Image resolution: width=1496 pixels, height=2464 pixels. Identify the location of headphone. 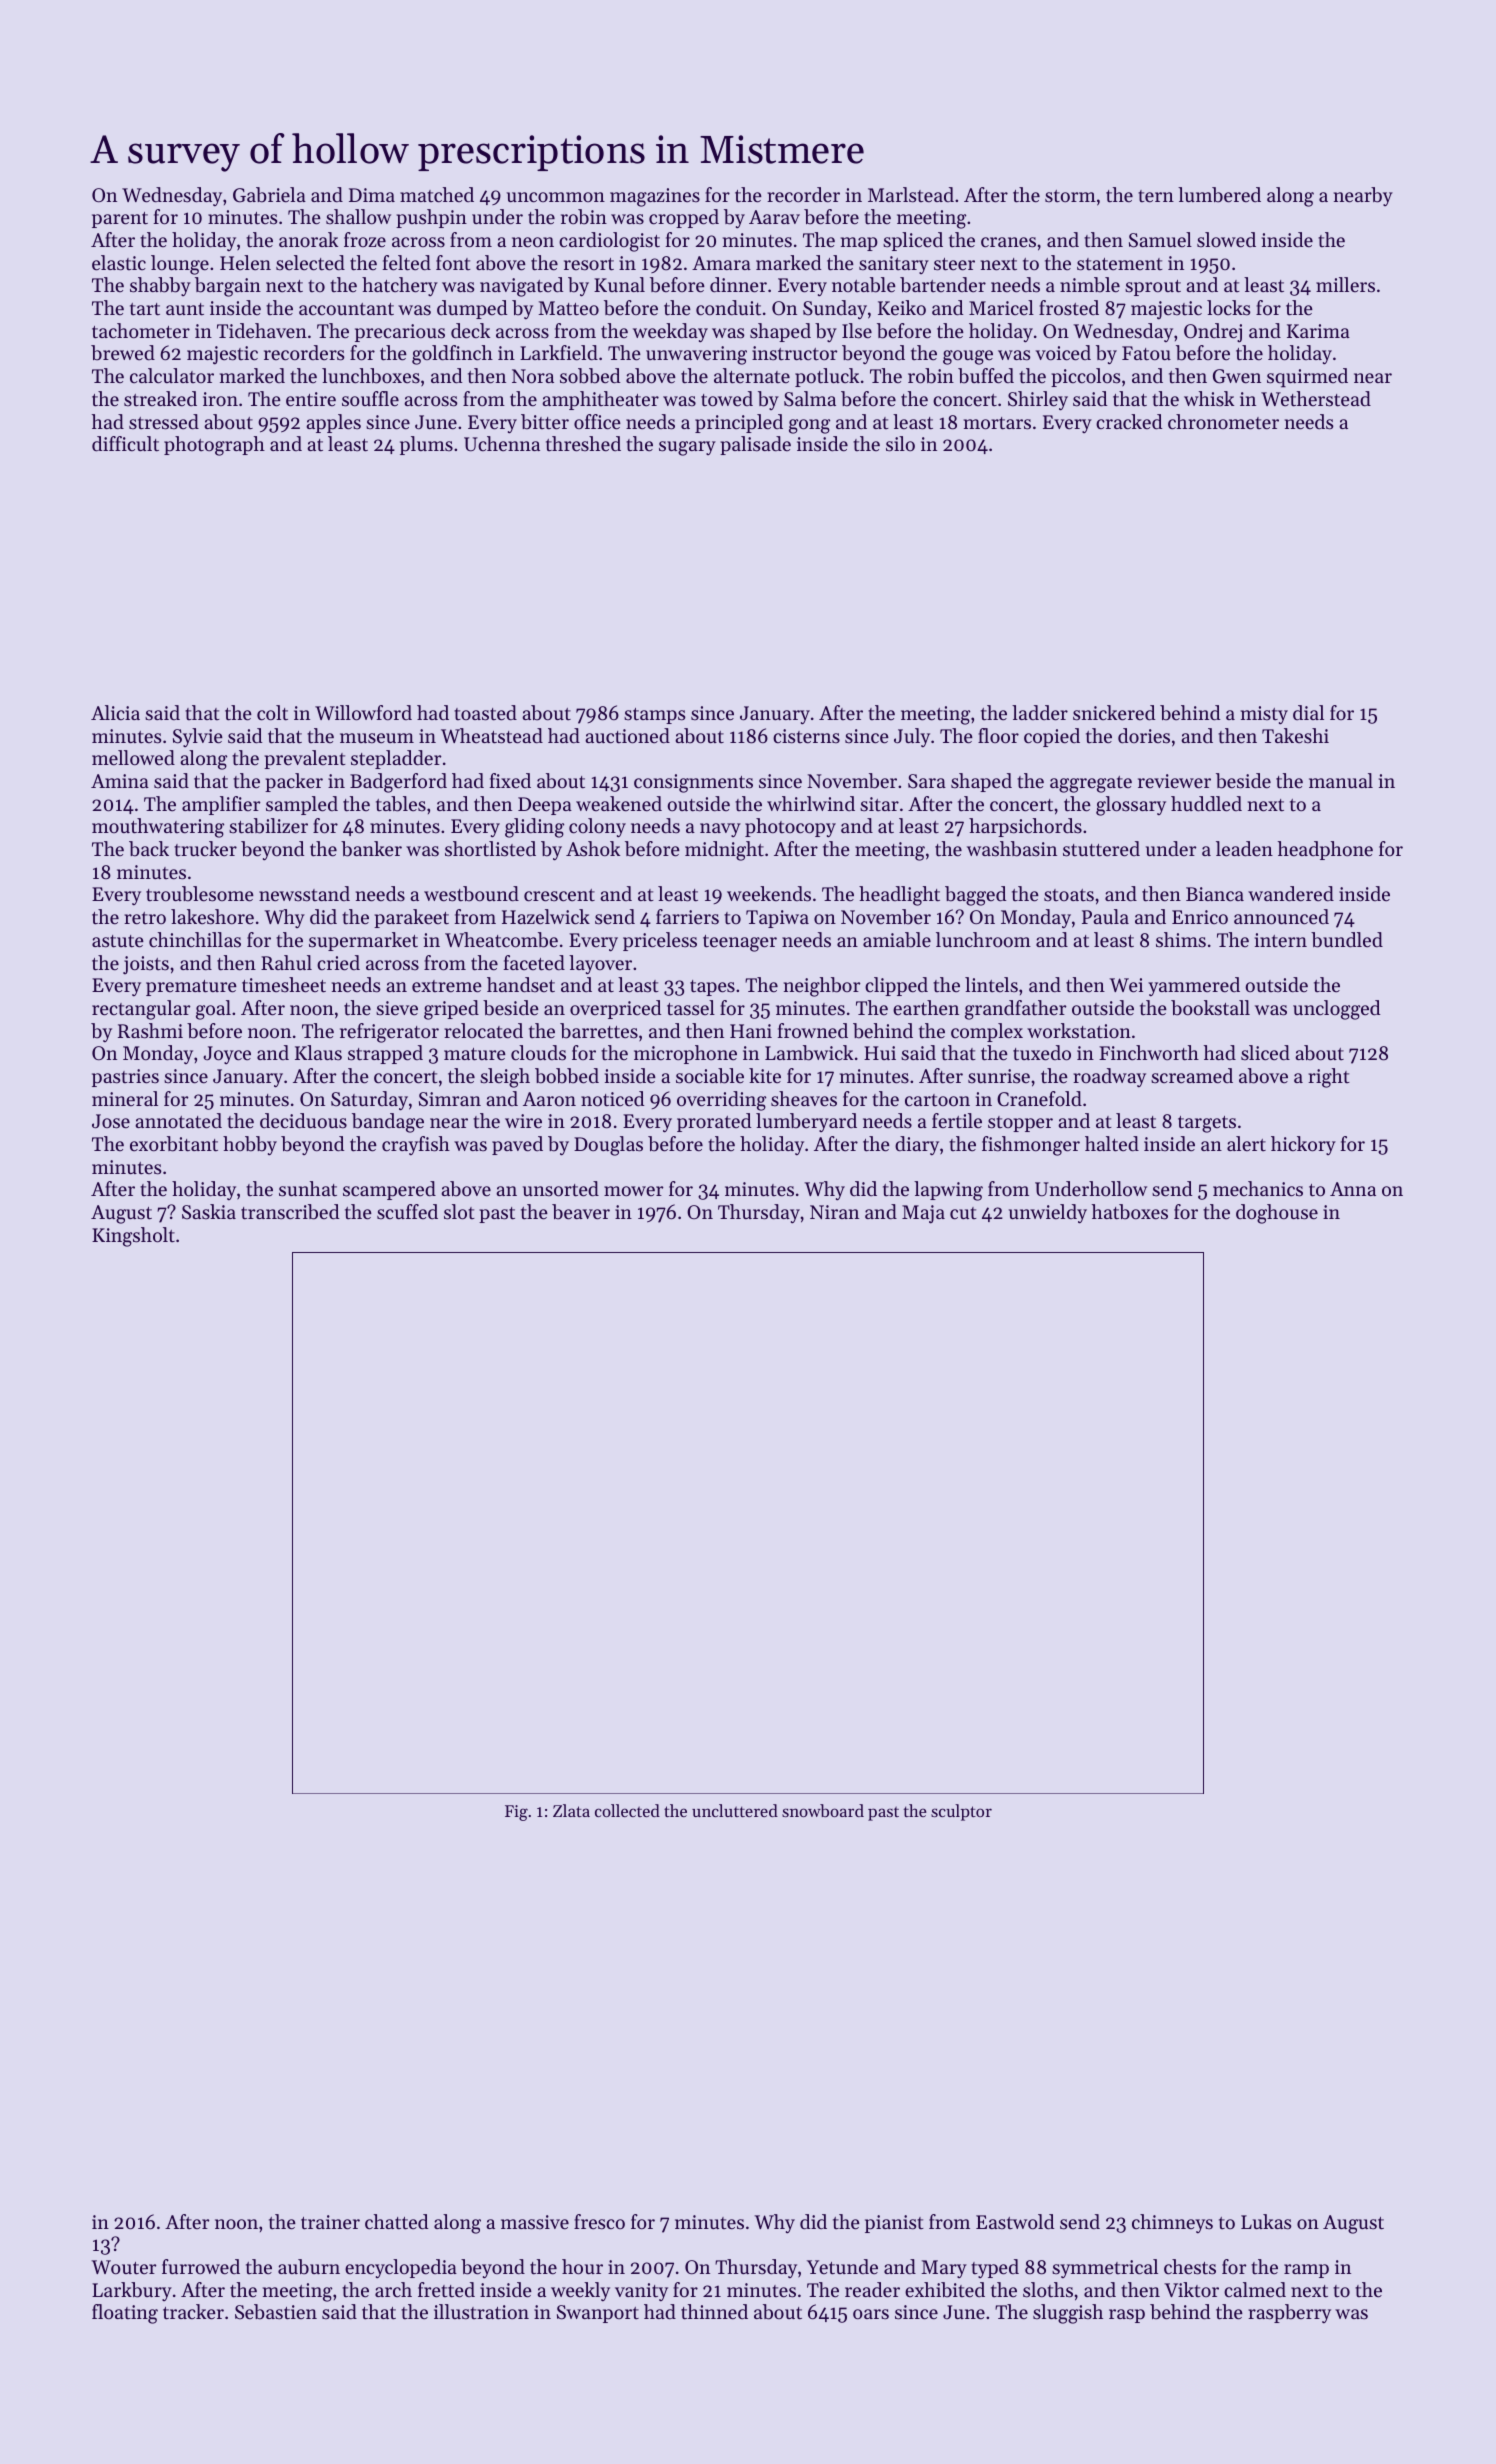
(1325, 850).
